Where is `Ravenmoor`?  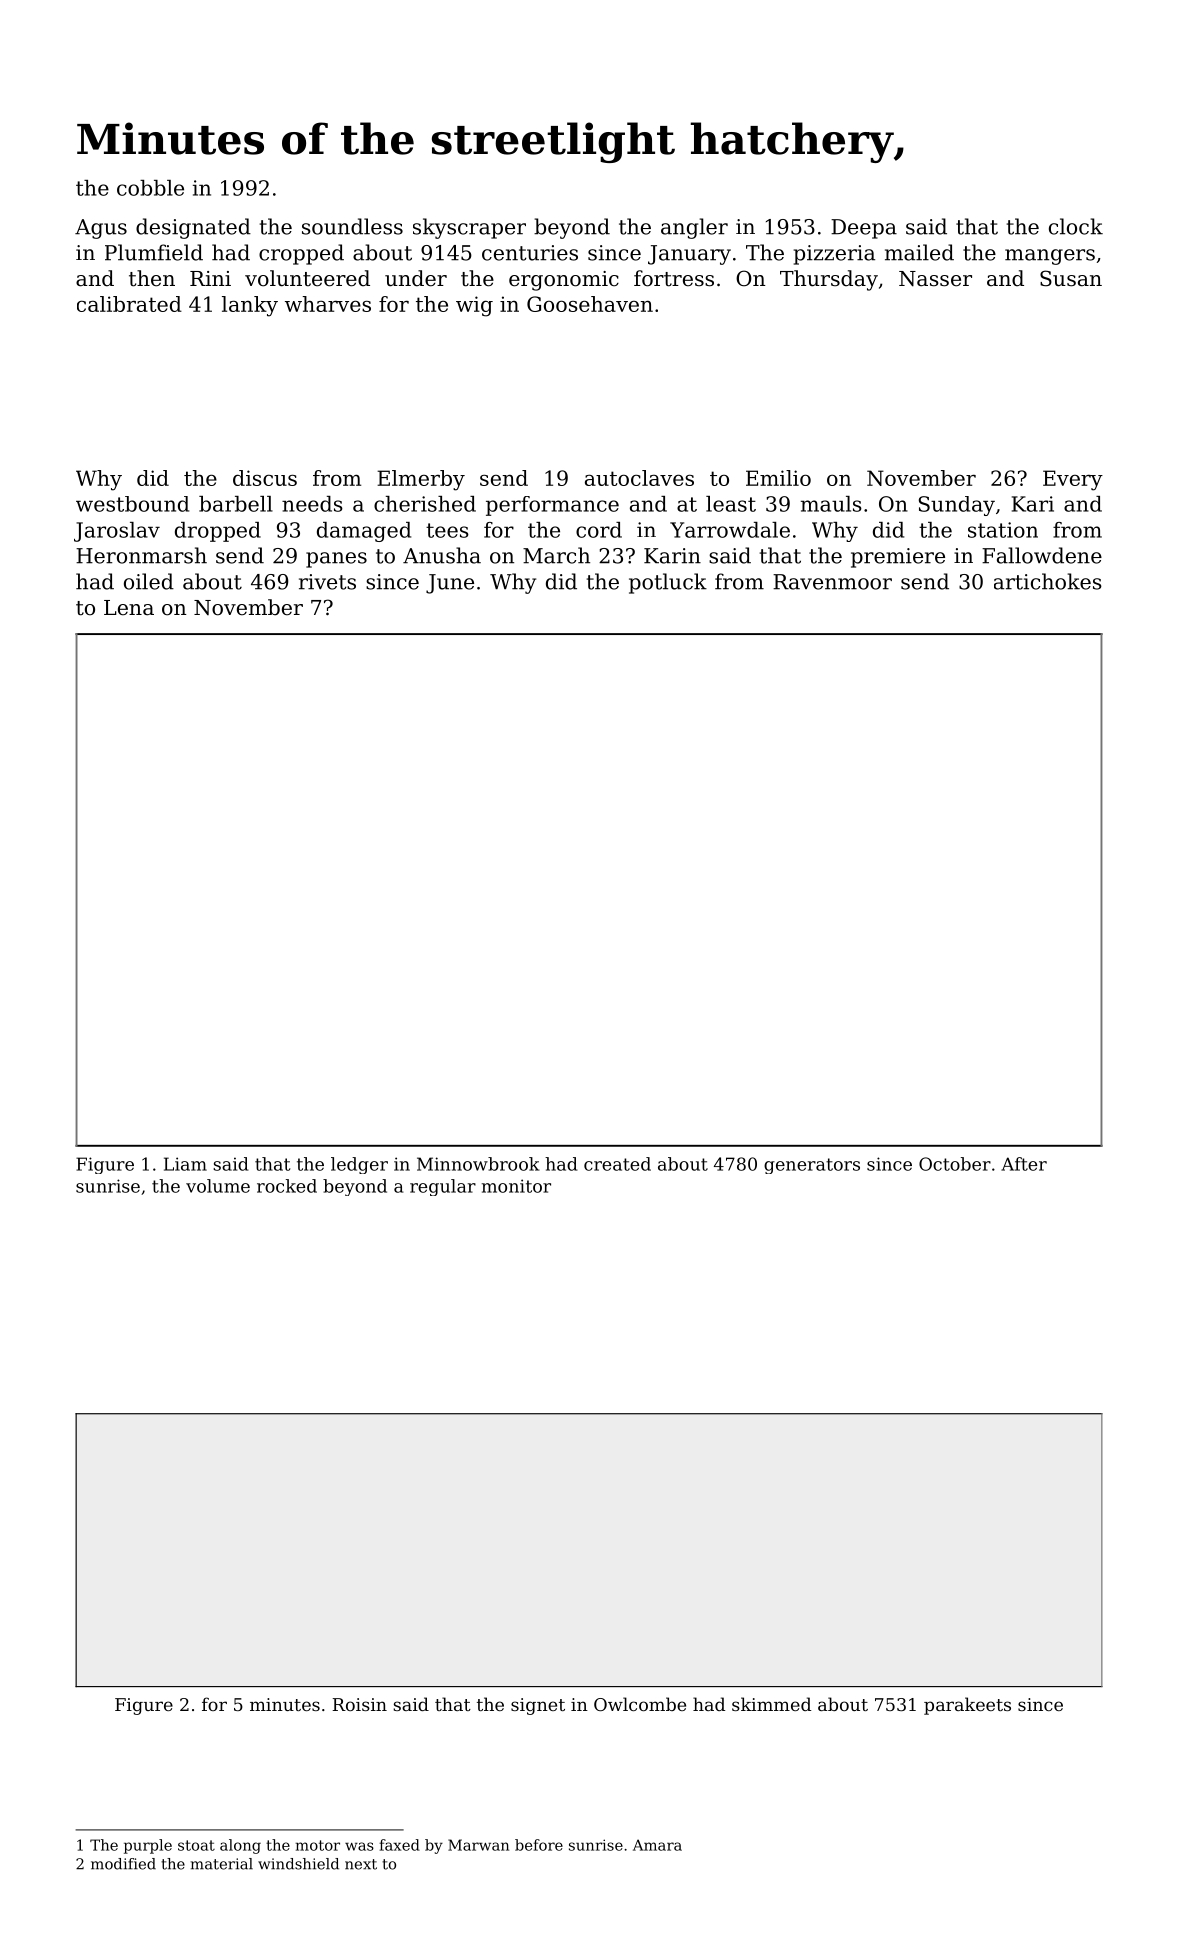
Ravenmoor is located at coordinates (832, 582).
